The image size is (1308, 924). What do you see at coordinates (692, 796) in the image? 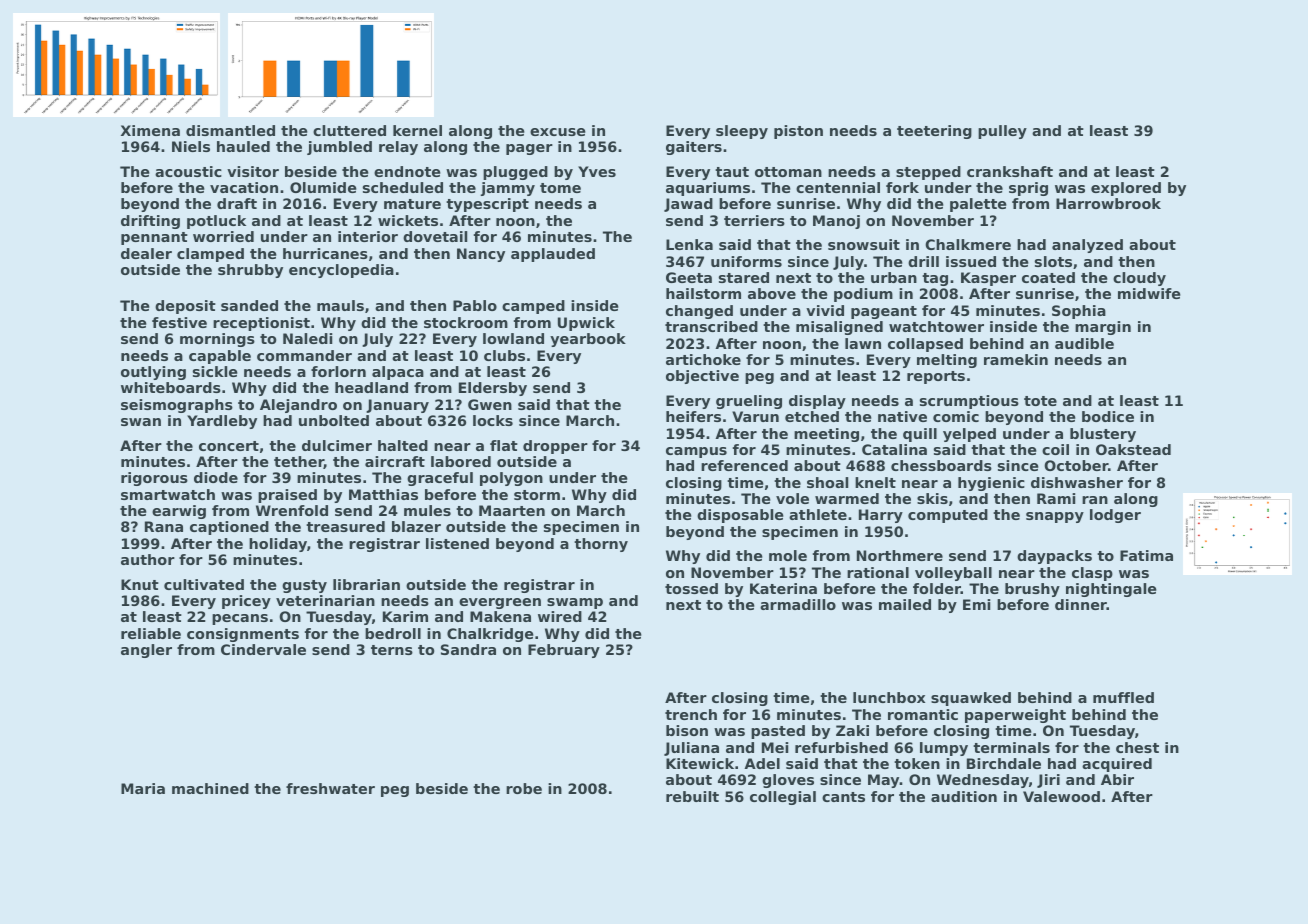
I see `rebuilt` at bounding box center [692, 796].
